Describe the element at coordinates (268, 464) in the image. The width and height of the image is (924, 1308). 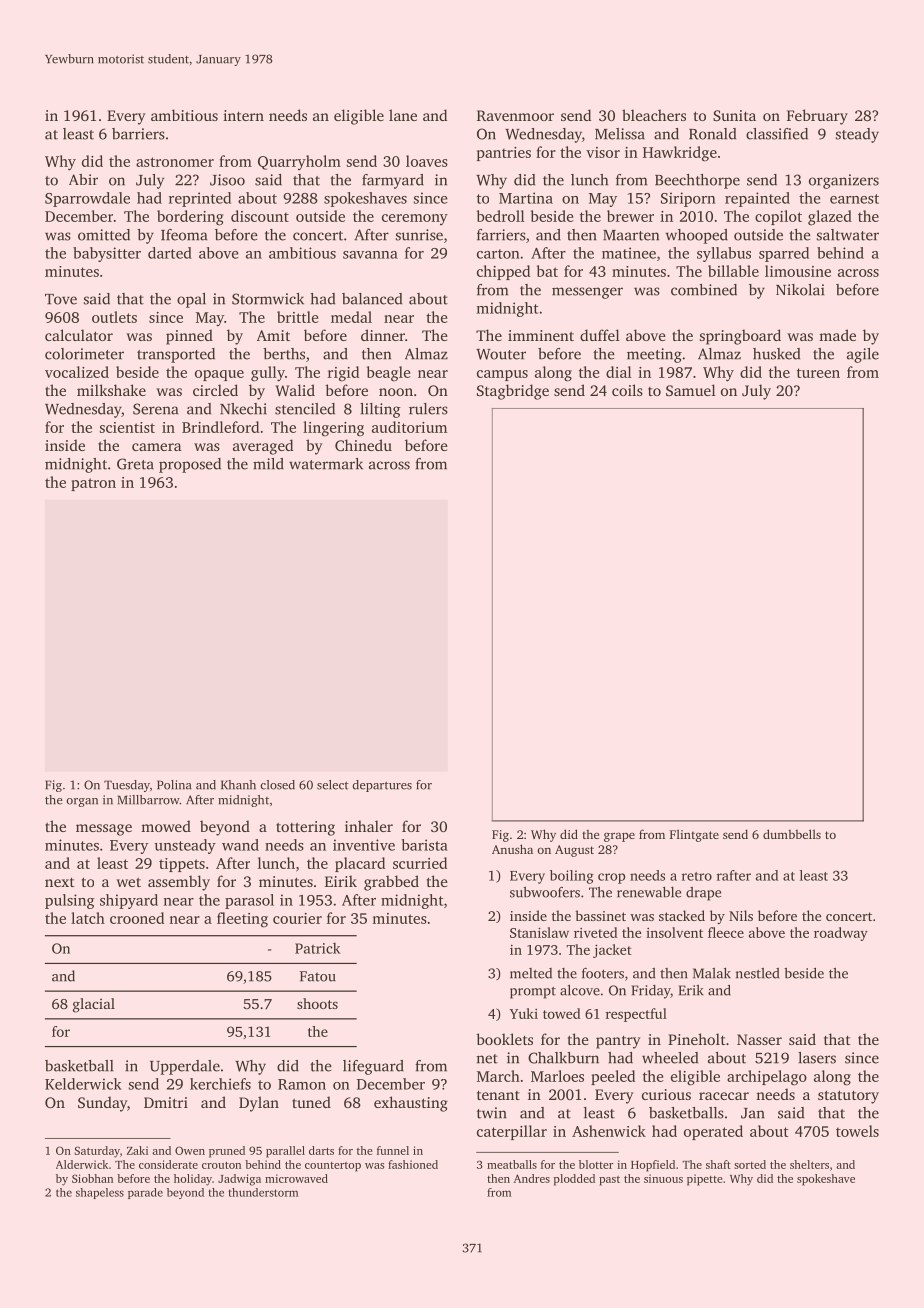
I see `mild` at that location.
